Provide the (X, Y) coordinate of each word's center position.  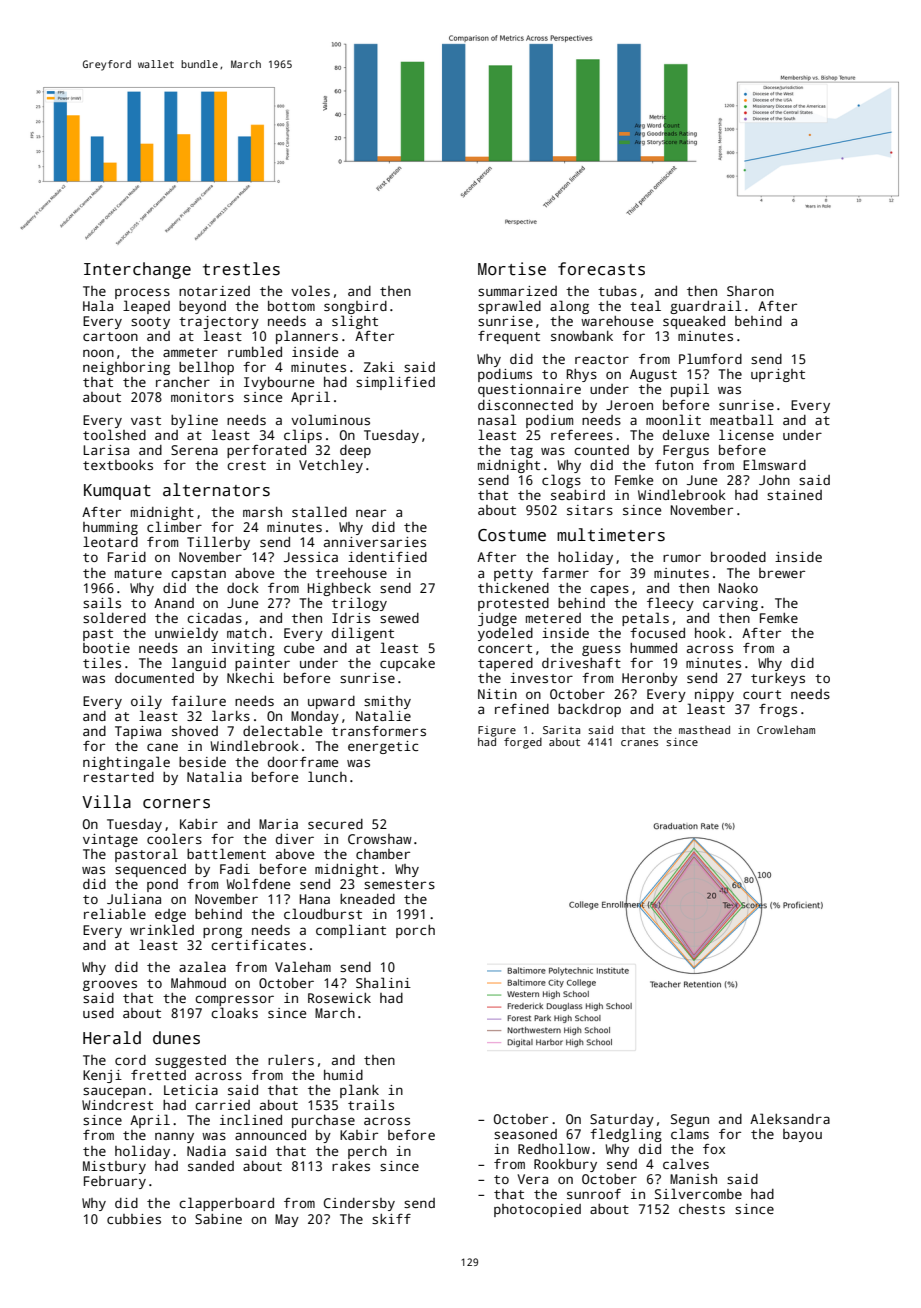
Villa (106, 801)
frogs (778, 710)
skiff (391, 1219)
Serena (194, 450)
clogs (561, 481)
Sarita (561, 730)
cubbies (134, 1219)
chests (702, 1209)
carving (730, 604)
